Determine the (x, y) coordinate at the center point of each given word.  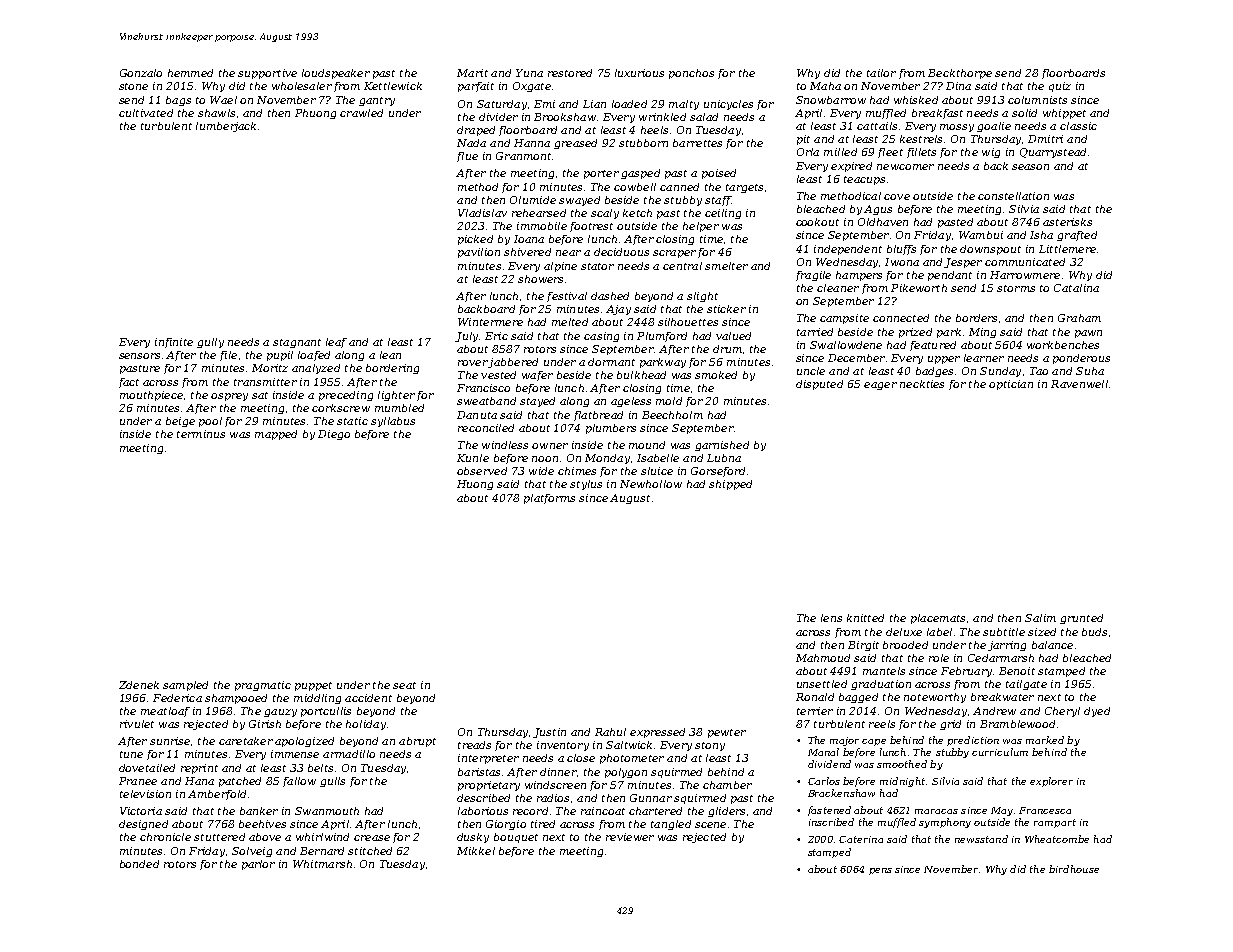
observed (482, 471)
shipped (730, 485)
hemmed (190, 73)
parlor (258, 865)
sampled (185, 686)
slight (702, 297)
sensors (139, 356)
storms (1016, 288)
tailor (881, 73)
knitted (865, 618)
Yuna (529, 73)
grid (950, 725)
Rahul (610, 732)
